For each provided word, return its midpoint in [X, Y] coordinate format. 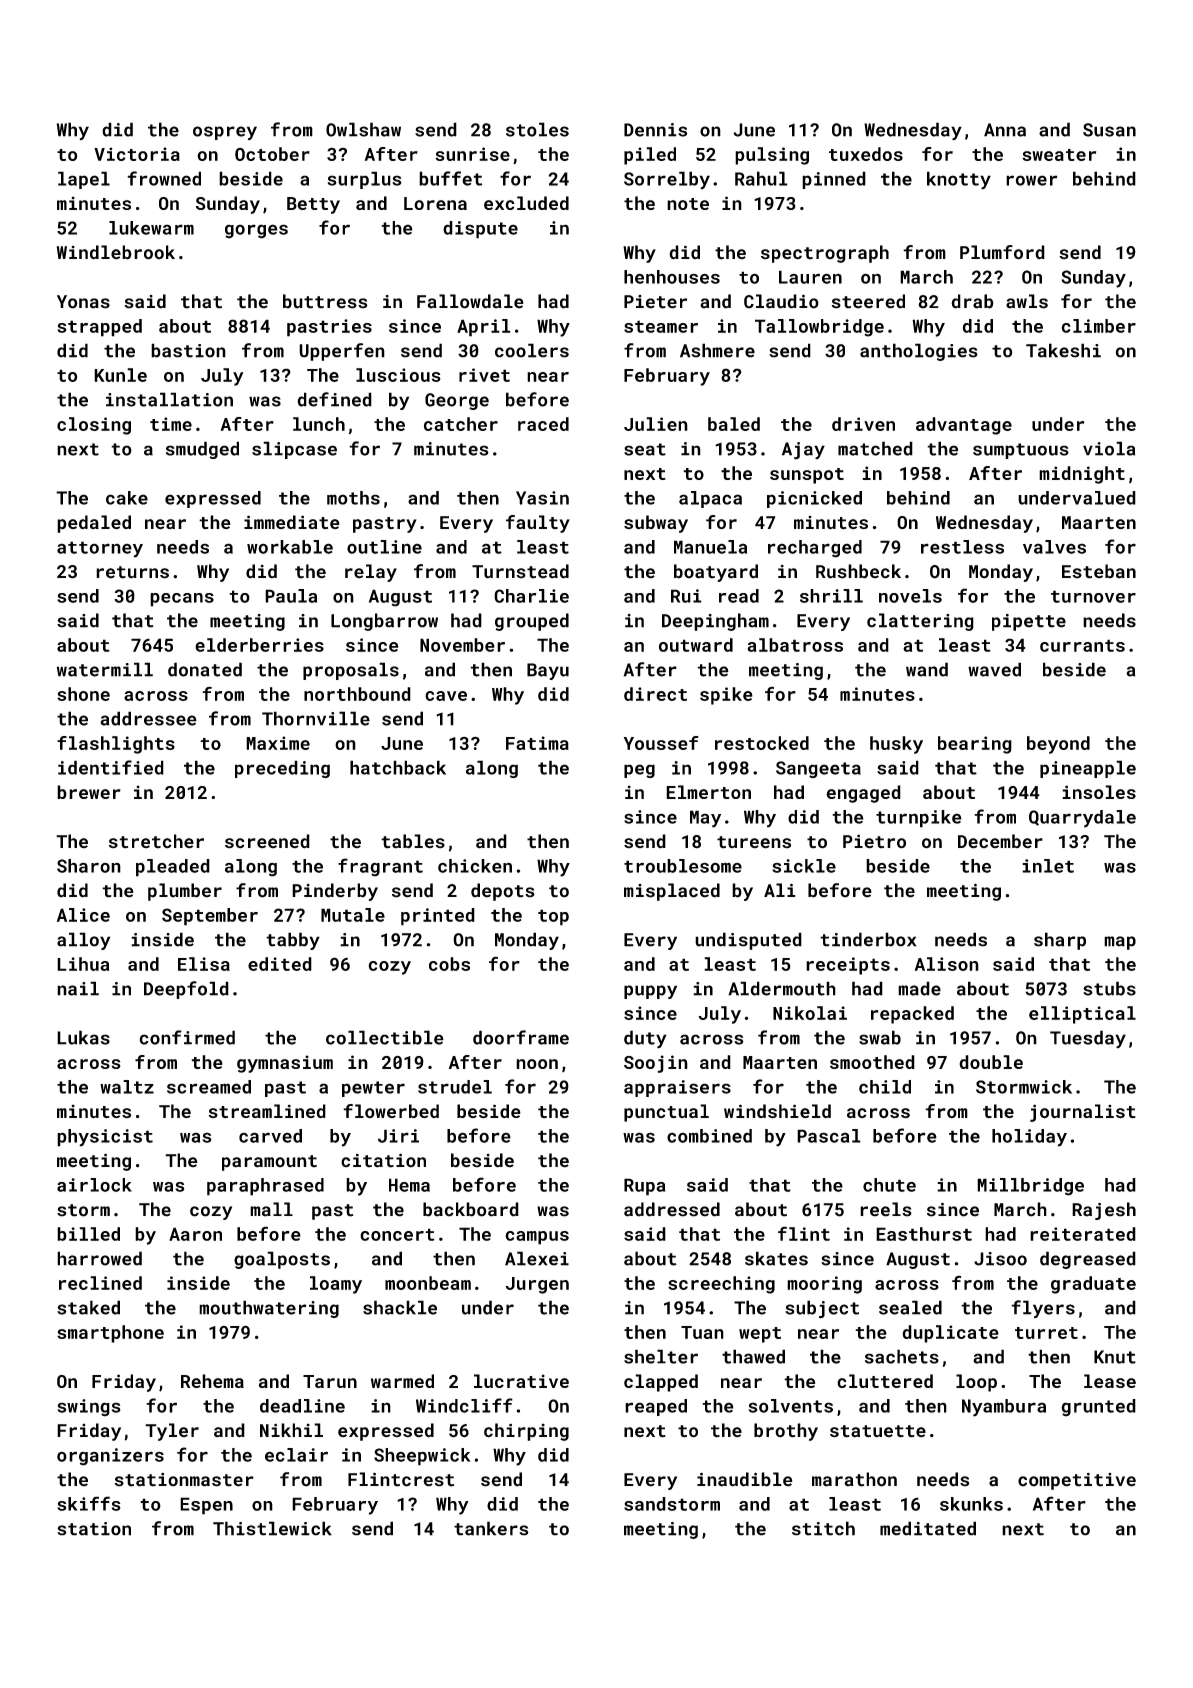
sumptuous [1021, 451]
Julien [656, 424]
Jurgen [537, 1285]
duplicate [950, 1334]
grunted [1098, 1408]
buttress [325, 301]
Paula [291, 596]
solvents [790, 1406]
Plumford [1002, 252]
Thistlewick [272, 1528]
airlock [94, 1185]
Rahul [761, 178]
